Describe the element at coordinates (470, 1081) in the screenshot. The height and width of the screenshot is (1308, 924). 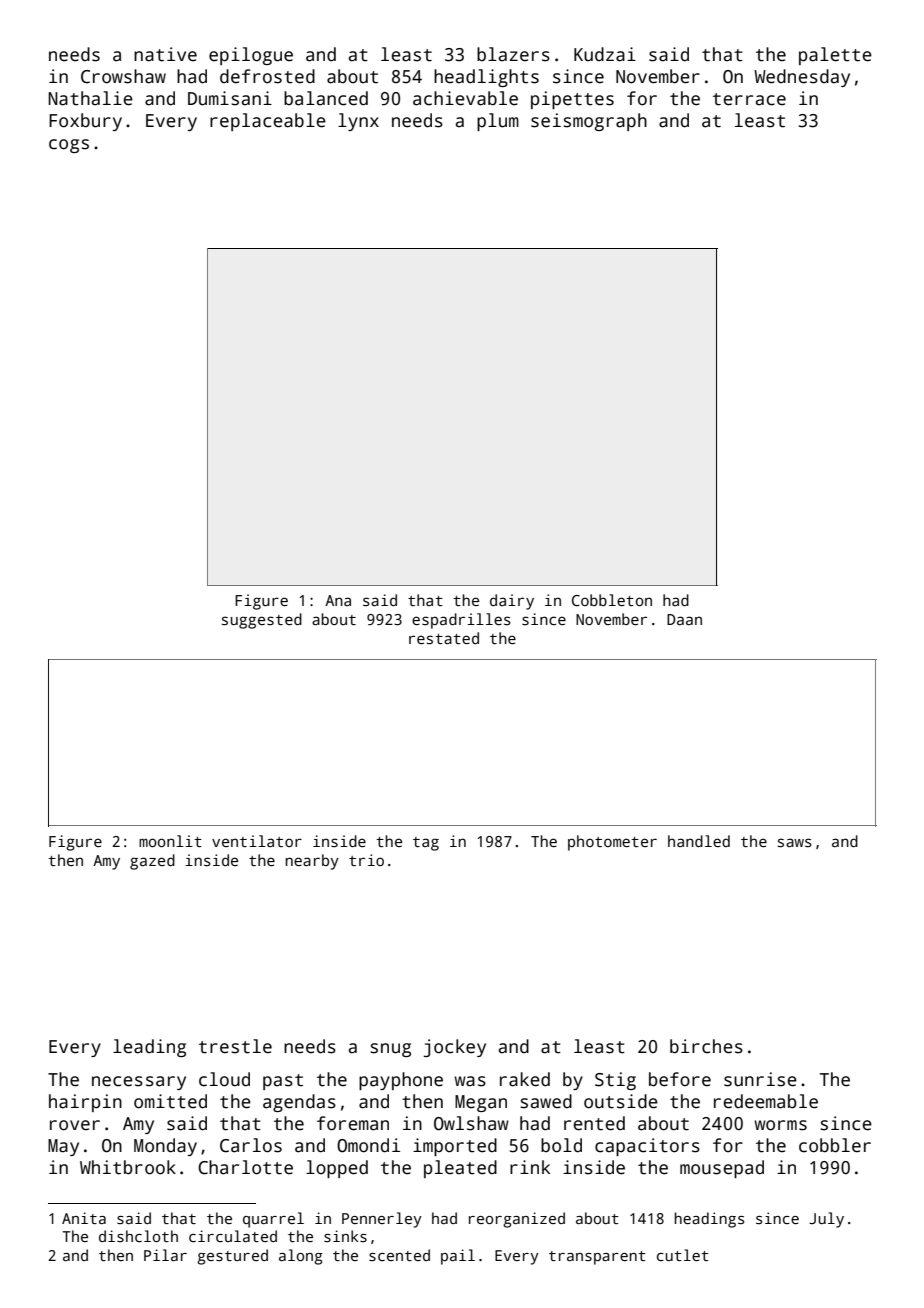
I see `was` at that location.
